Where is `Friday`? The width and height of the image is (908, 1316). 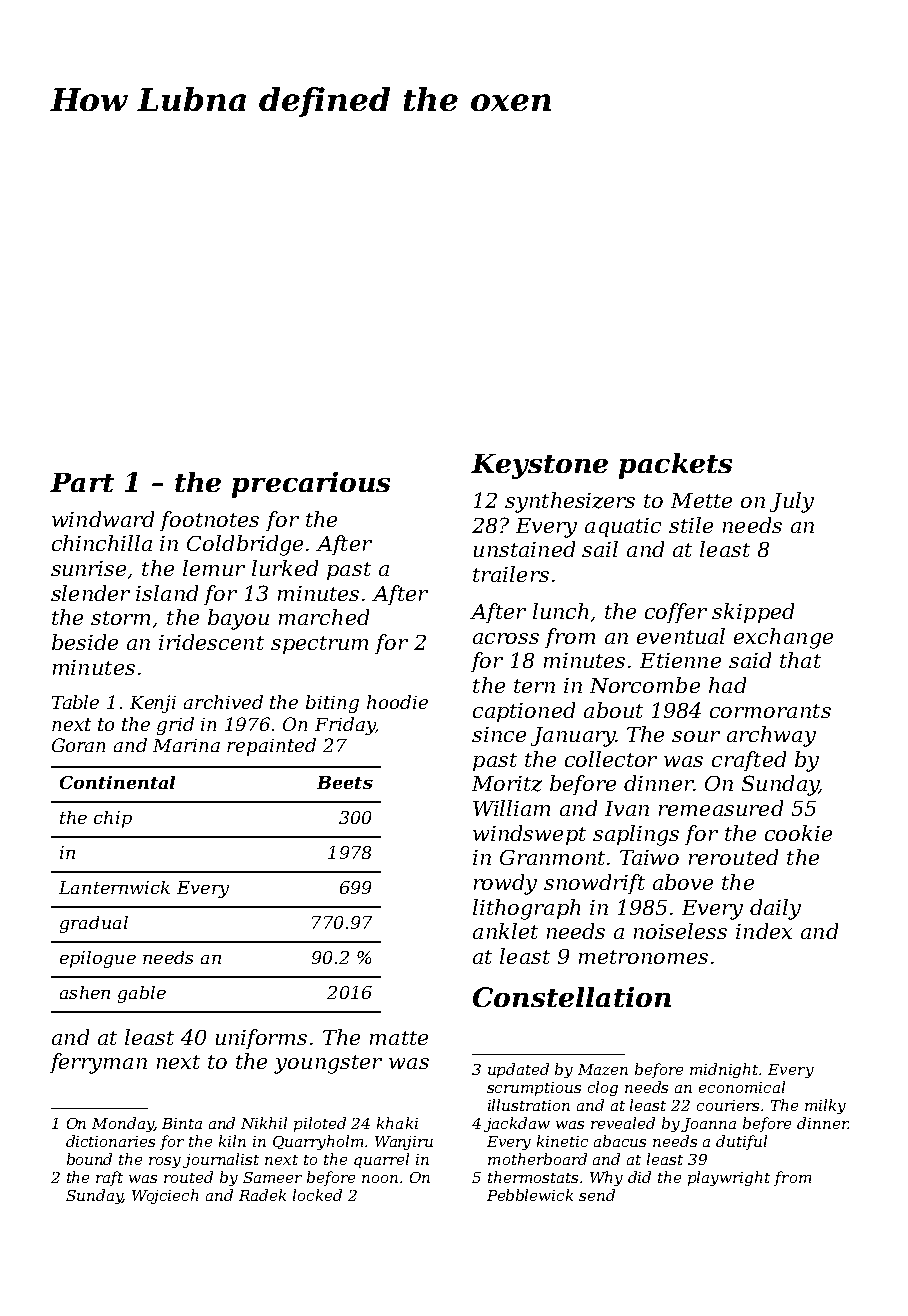 Friday is located at coordinates (345, 726).
